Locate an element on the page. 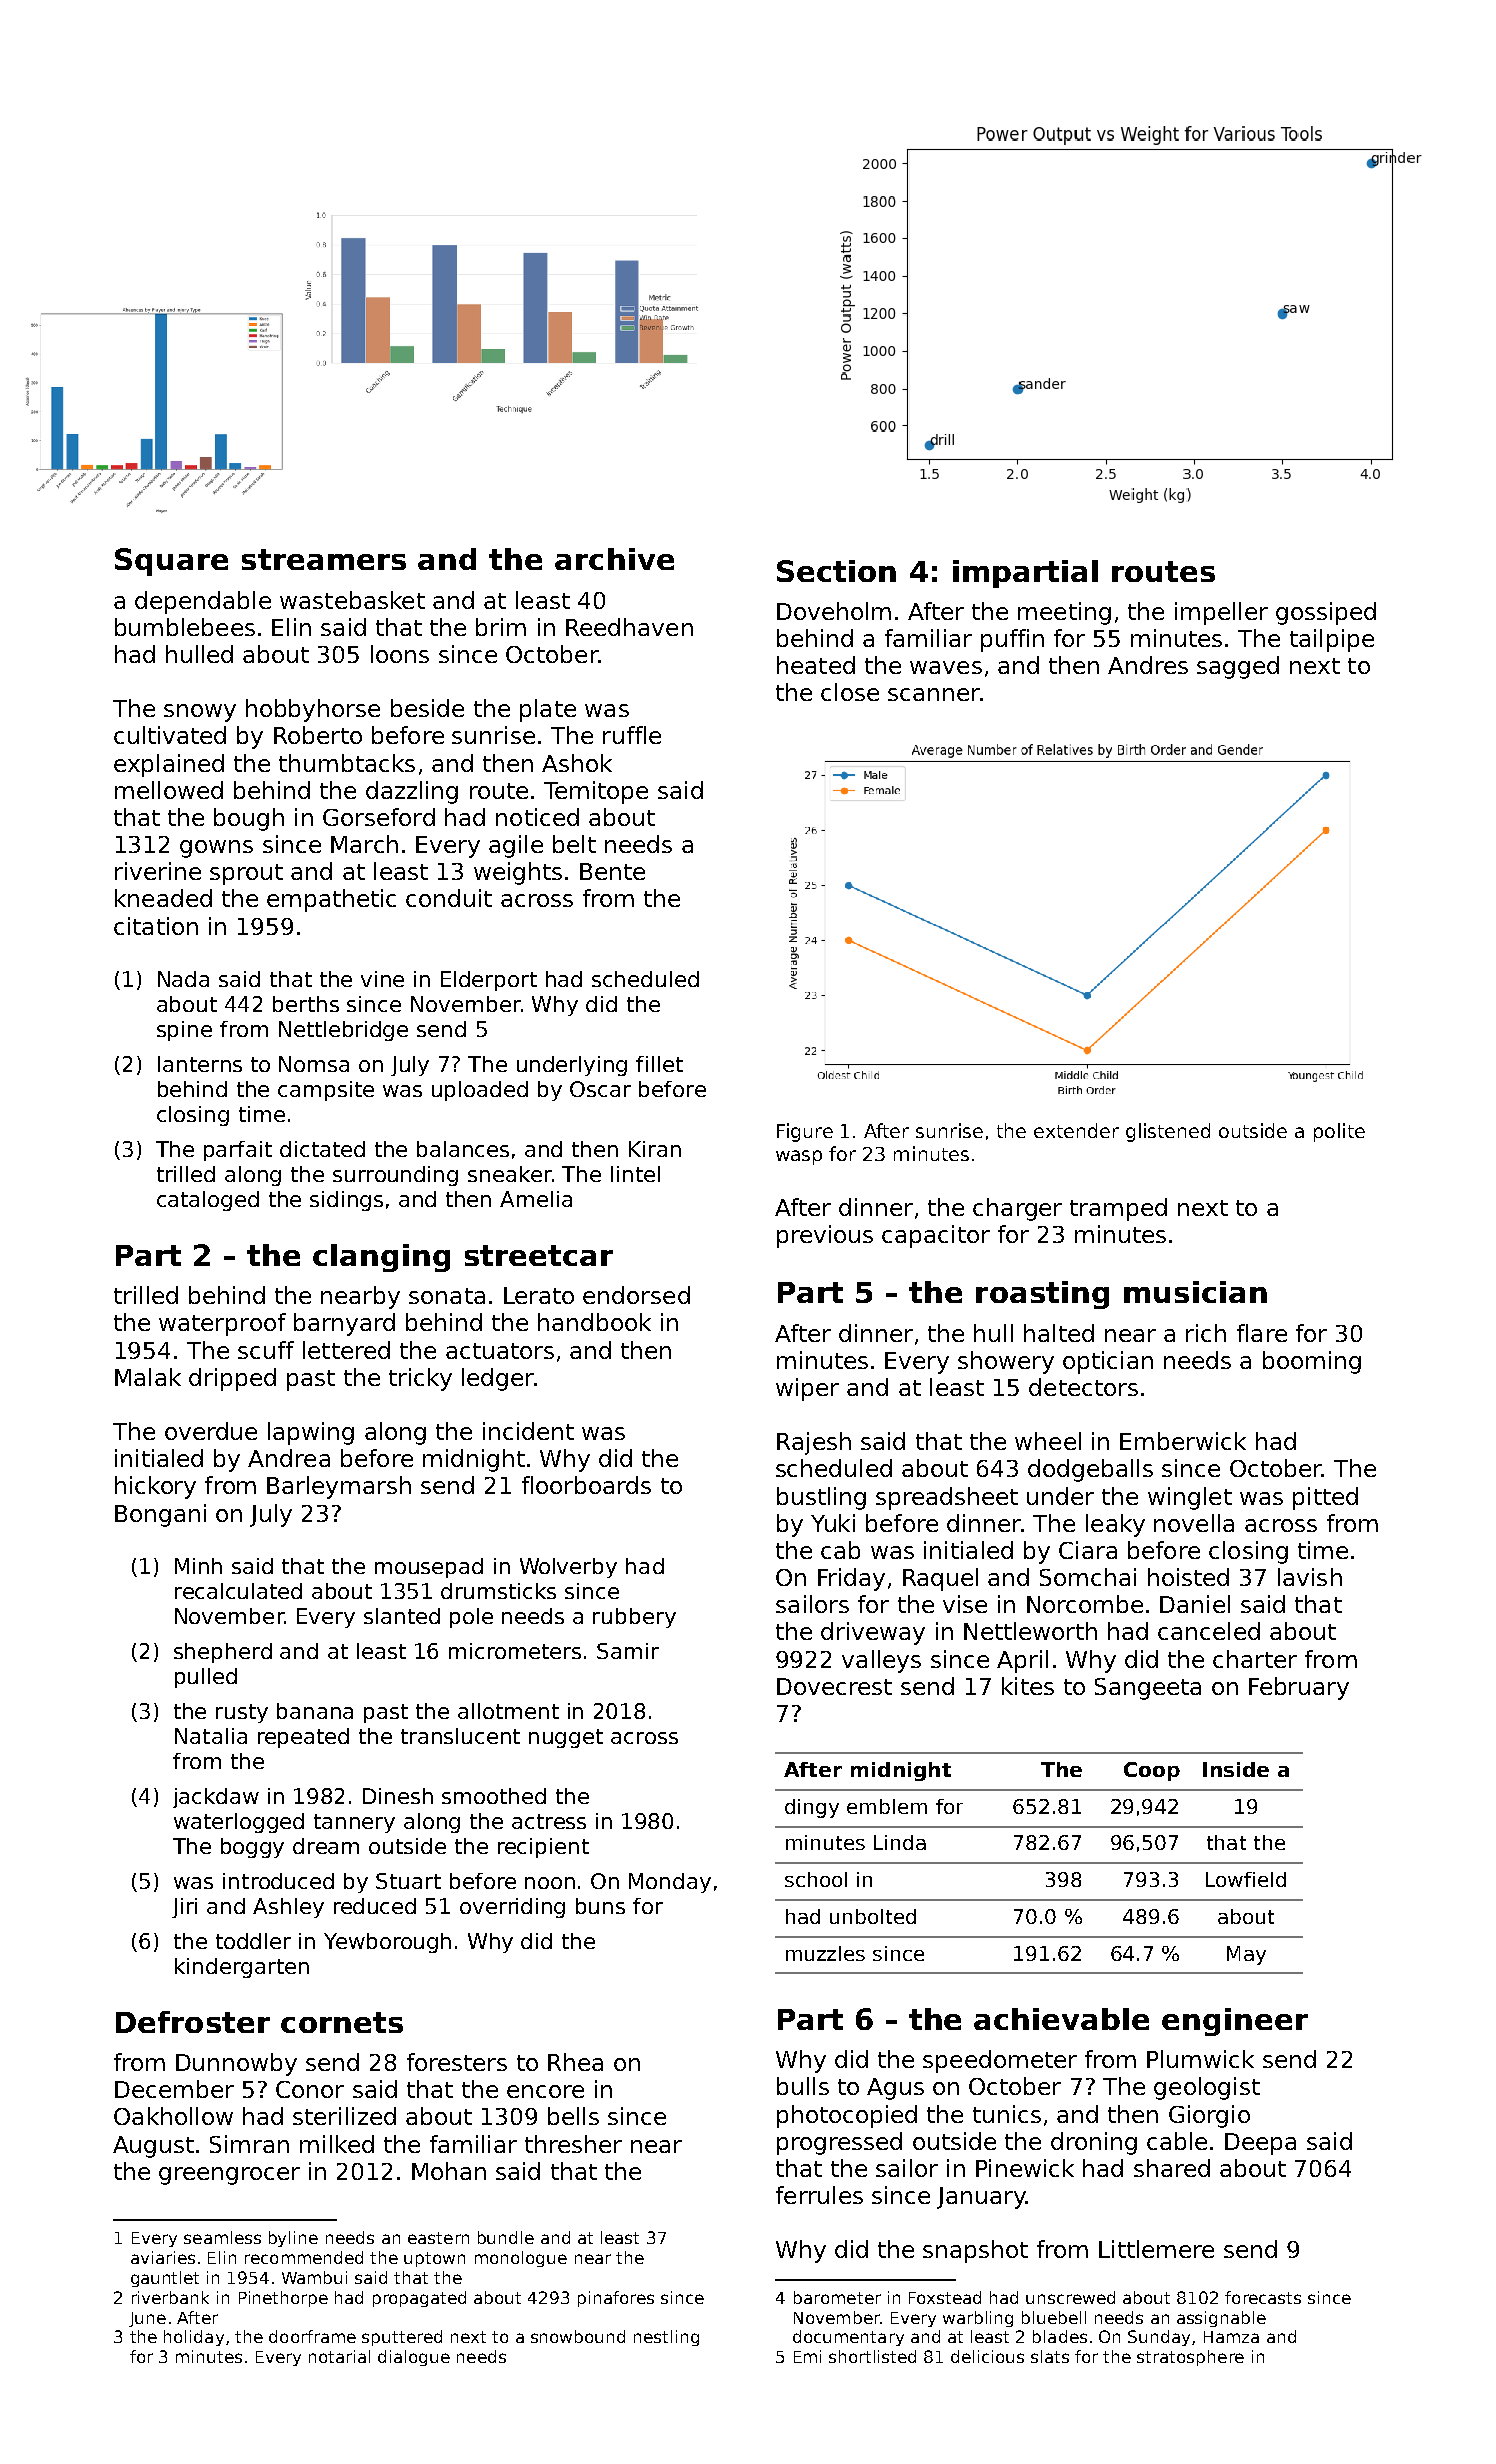  polite is located at coordinates (1339, 1132).
